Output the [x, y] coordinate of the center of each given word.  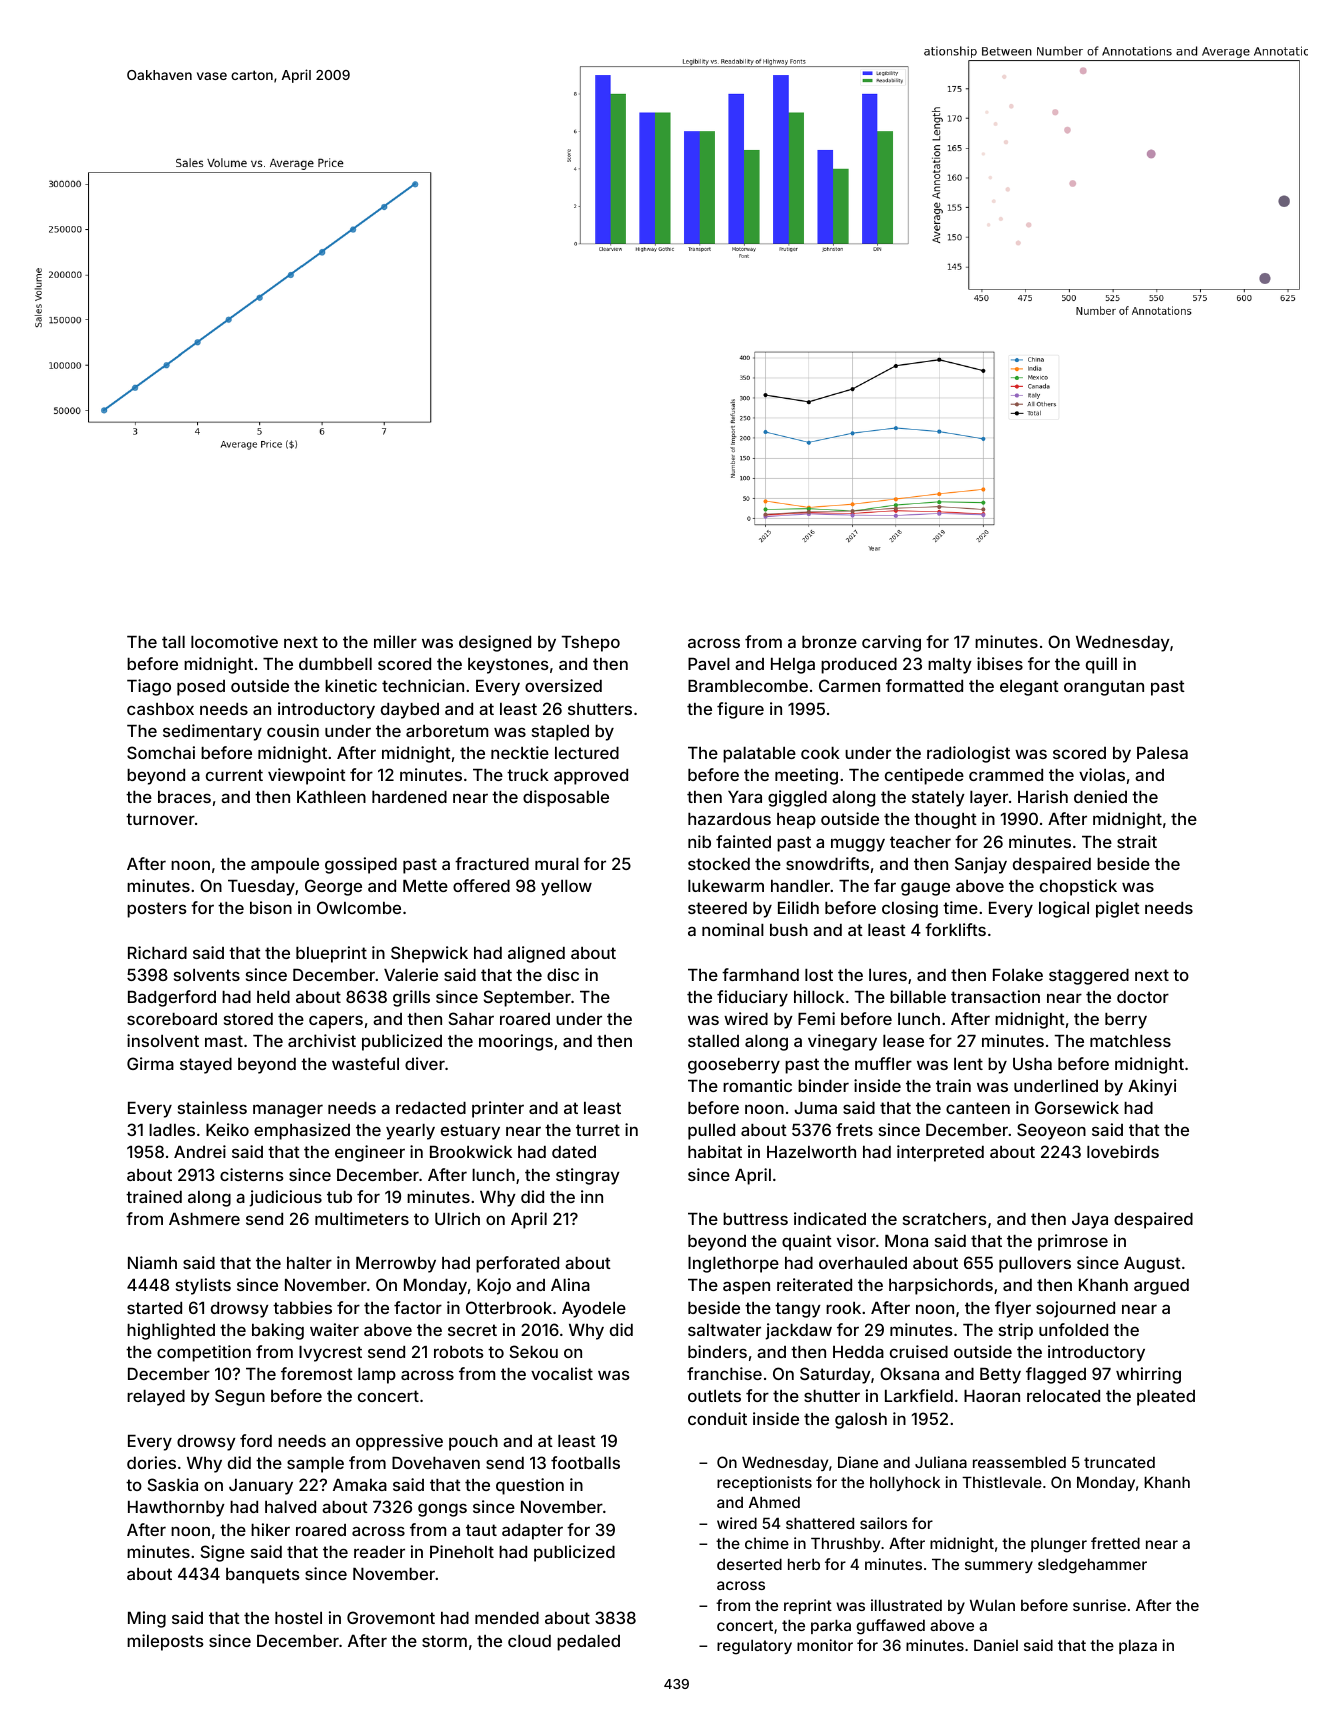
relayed [156, 1398]
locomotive [234, 641]
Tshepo [590, 644]
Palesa [1162, 753]
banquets [263, 1576]
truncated [1119, 1462]
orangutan [1104, 688]
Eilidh [798, 907]
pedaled [588, 1643]
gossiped [361, 865]
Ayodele [594, 1310]
